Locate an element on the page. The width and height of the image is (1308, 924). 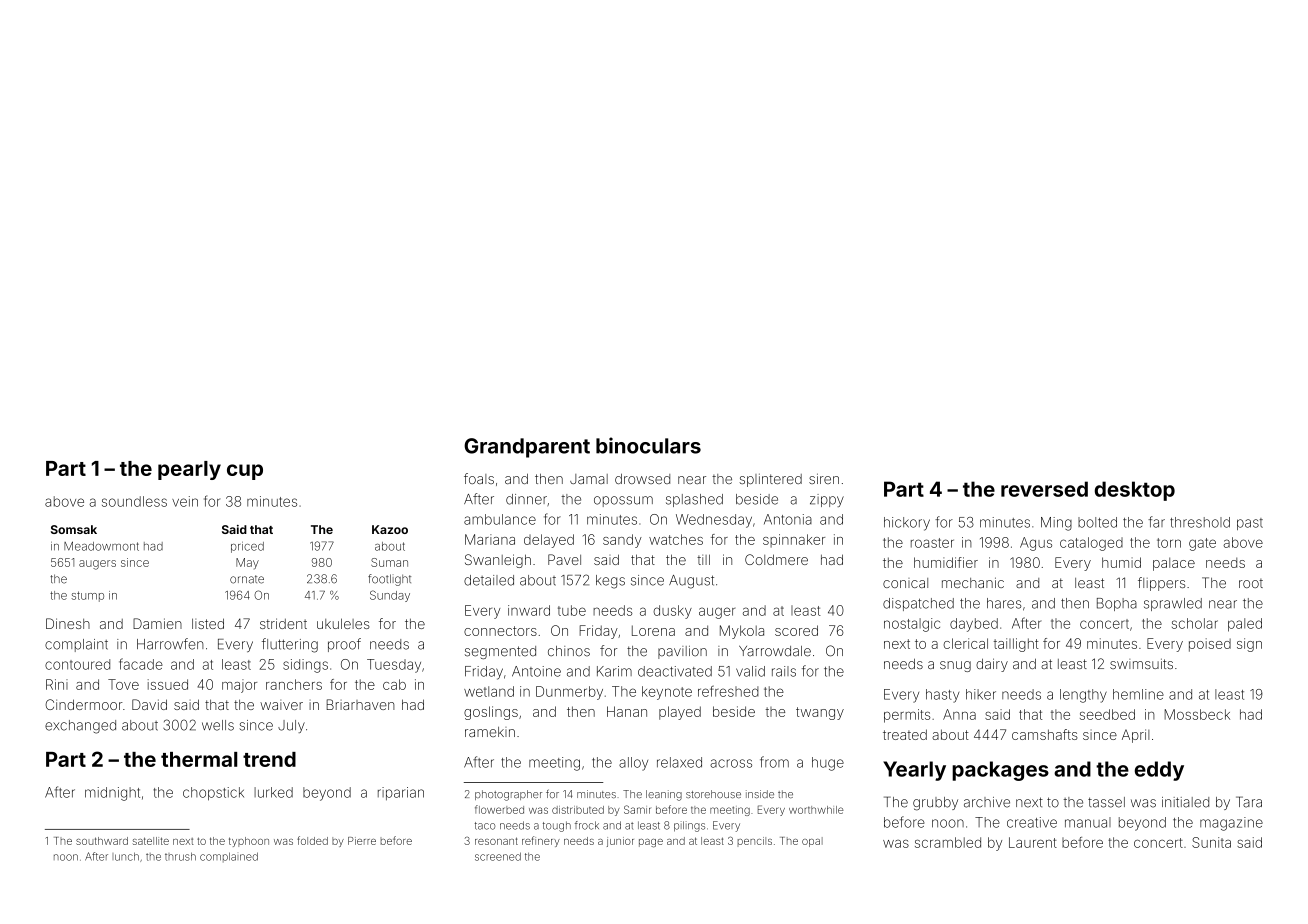
Grandparent is located at coordinates (527, 448).
